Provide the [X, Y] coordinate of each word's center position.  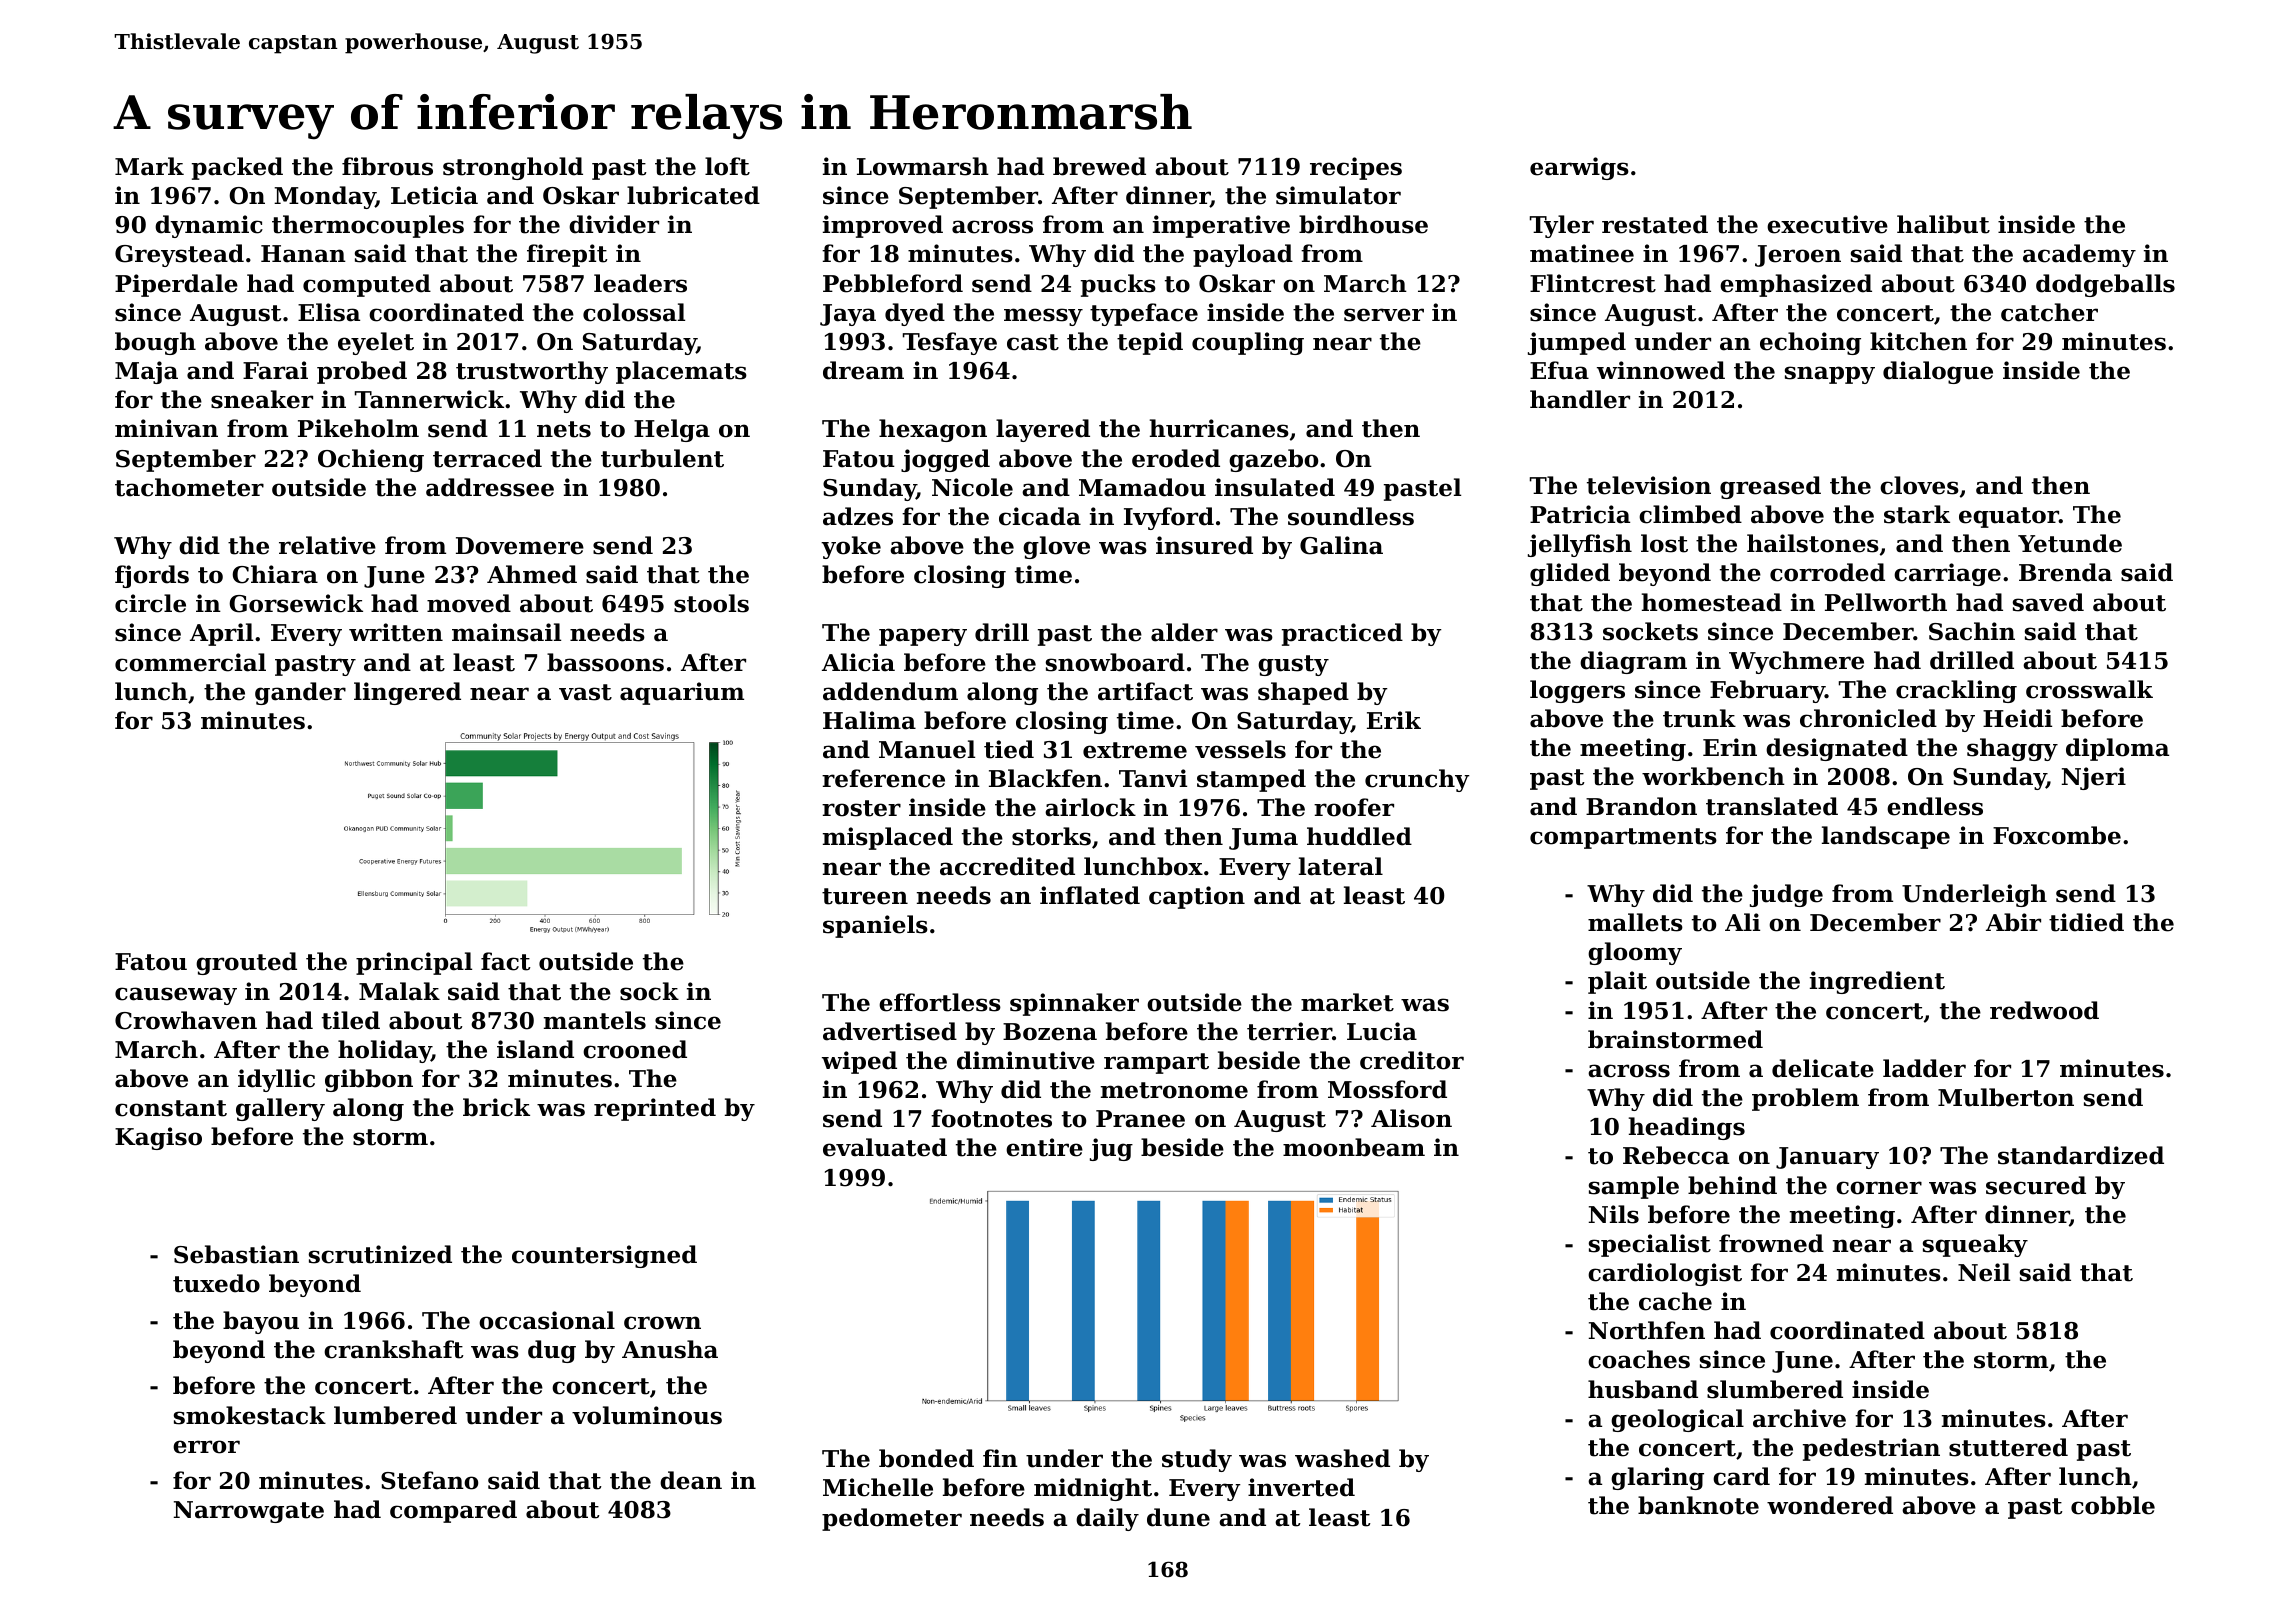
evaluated [885, 1147]
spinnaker [1074, 1004]
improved [883, 226]
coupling [1248, 343]
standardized [2081, 1155]
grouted [246, 963]
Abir [2013, 922]
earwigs [1579, 168]
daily [1107, 1519]
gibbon [369, 1080]
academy [2079, 255]
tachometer [189, 487]
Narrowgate [249, 1512]
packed [237, 168]
